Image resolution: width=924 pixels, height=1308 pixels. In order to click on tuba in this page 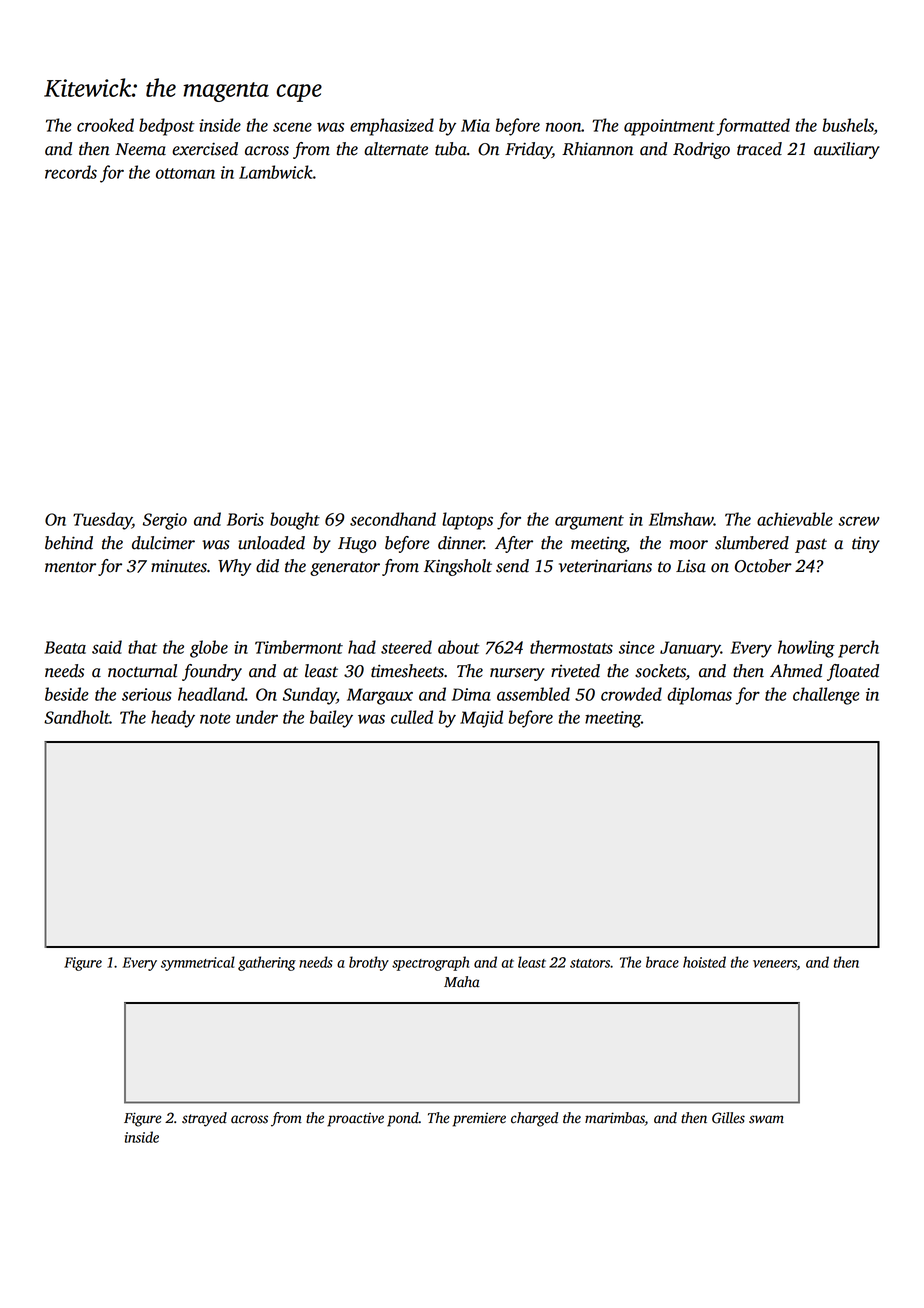, I will do `click(451, 149)`.
